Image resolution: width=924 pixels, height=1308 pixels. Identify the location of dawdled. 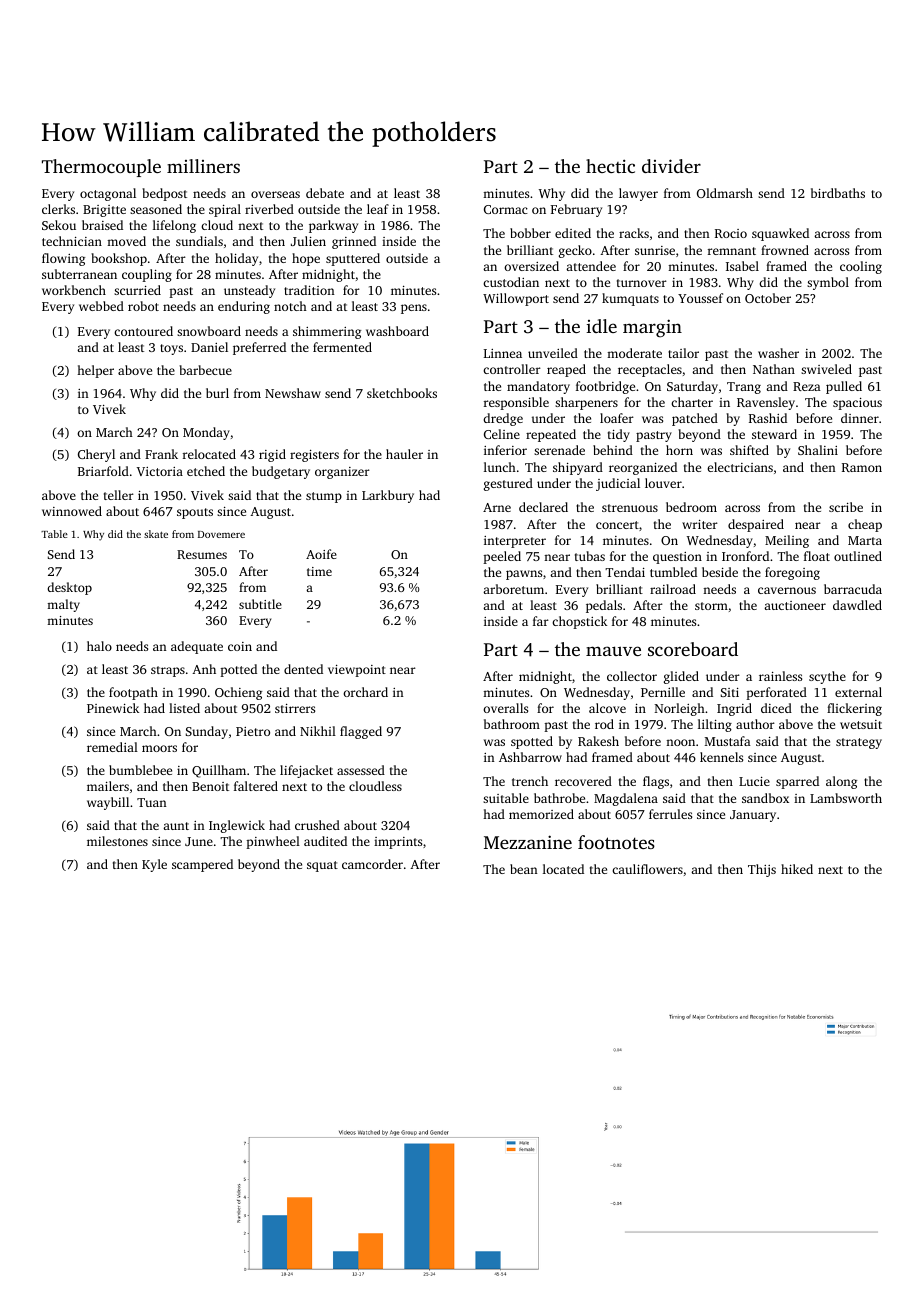
(857, 605).
